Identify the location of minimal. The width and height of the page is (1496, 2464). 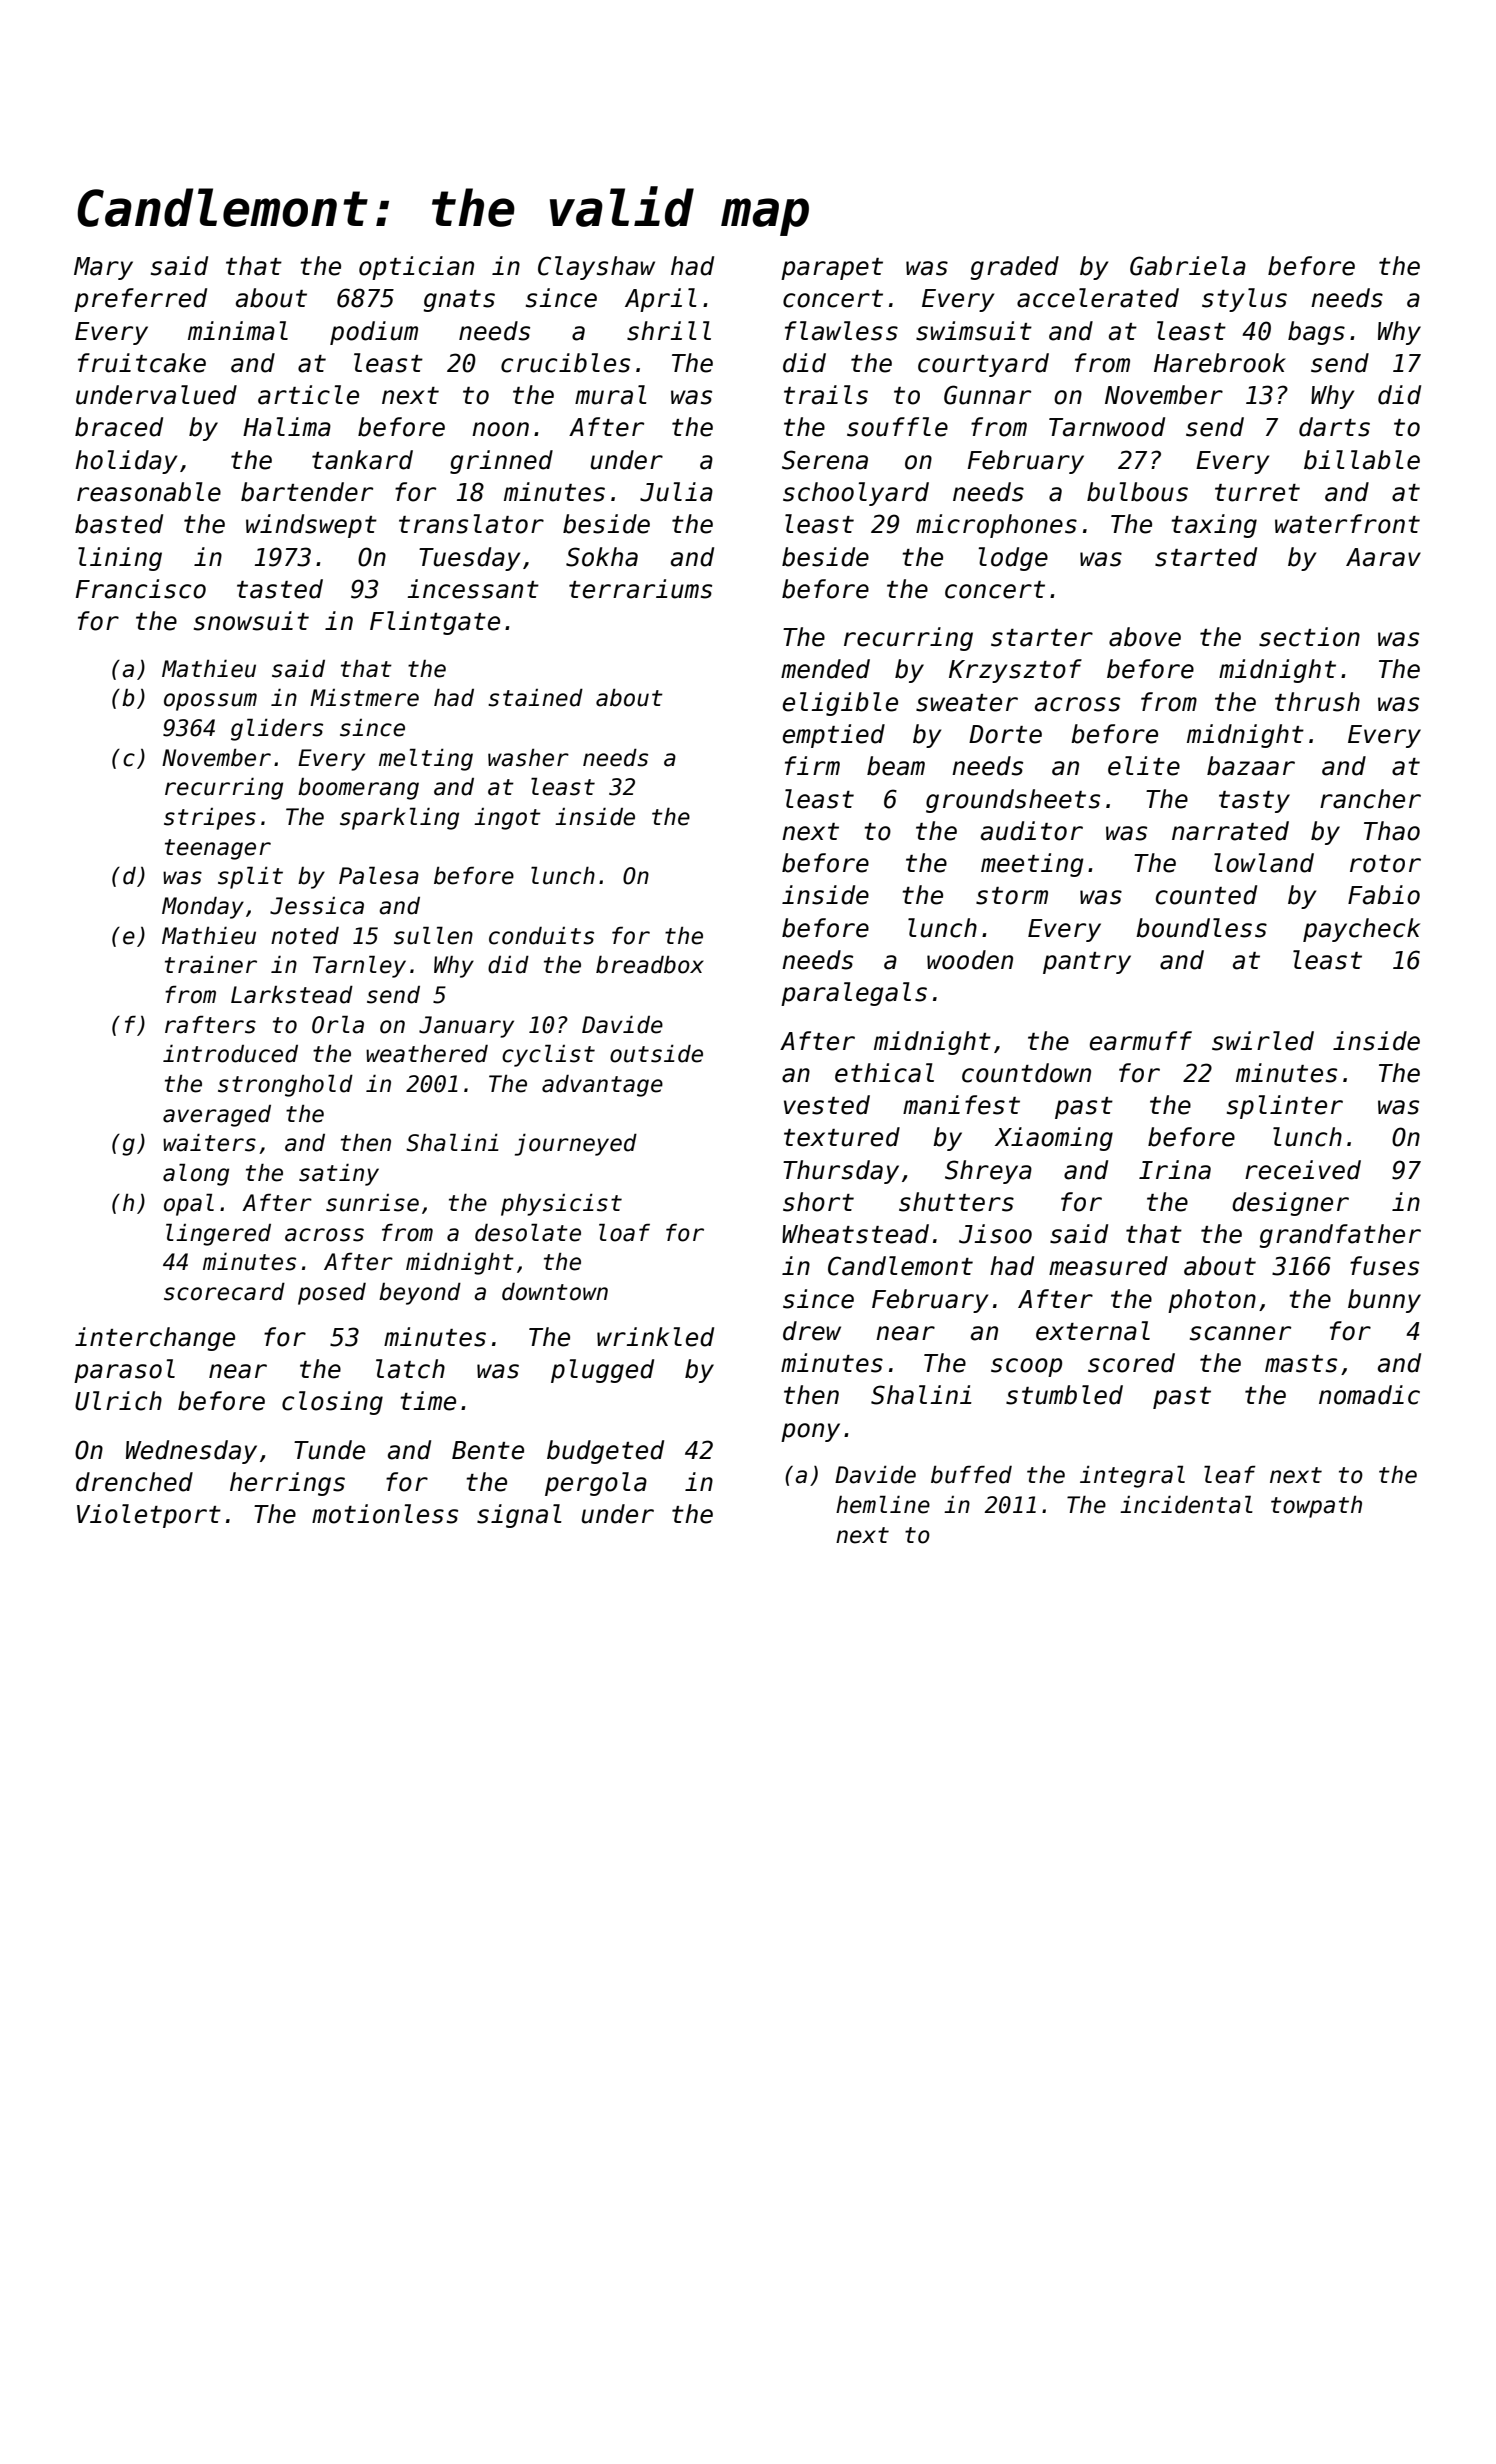
(238, 331).
